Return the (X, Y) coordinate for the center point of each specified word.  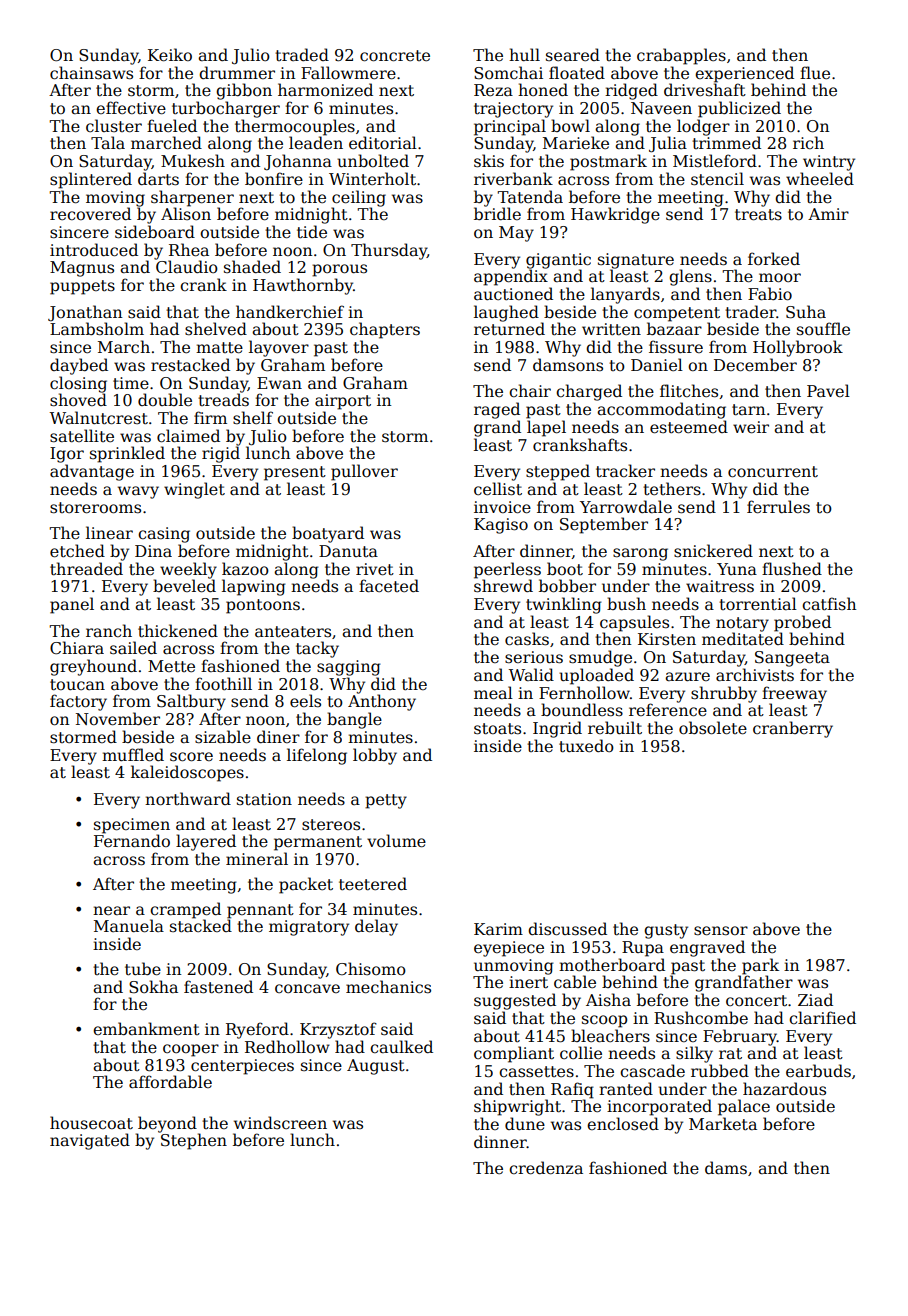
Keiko (170, 55)
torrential (758, 604)
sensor (721, 931)
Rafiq (572, 1090)
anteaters (293, 632)
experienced (744, 74)
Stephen (194, 1141)
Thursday (389, 251)
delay (376, 927)
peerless (507, 570)
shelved (216, 328)
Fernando (132, 841)
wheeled (820, 179)
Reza (493, 90)
